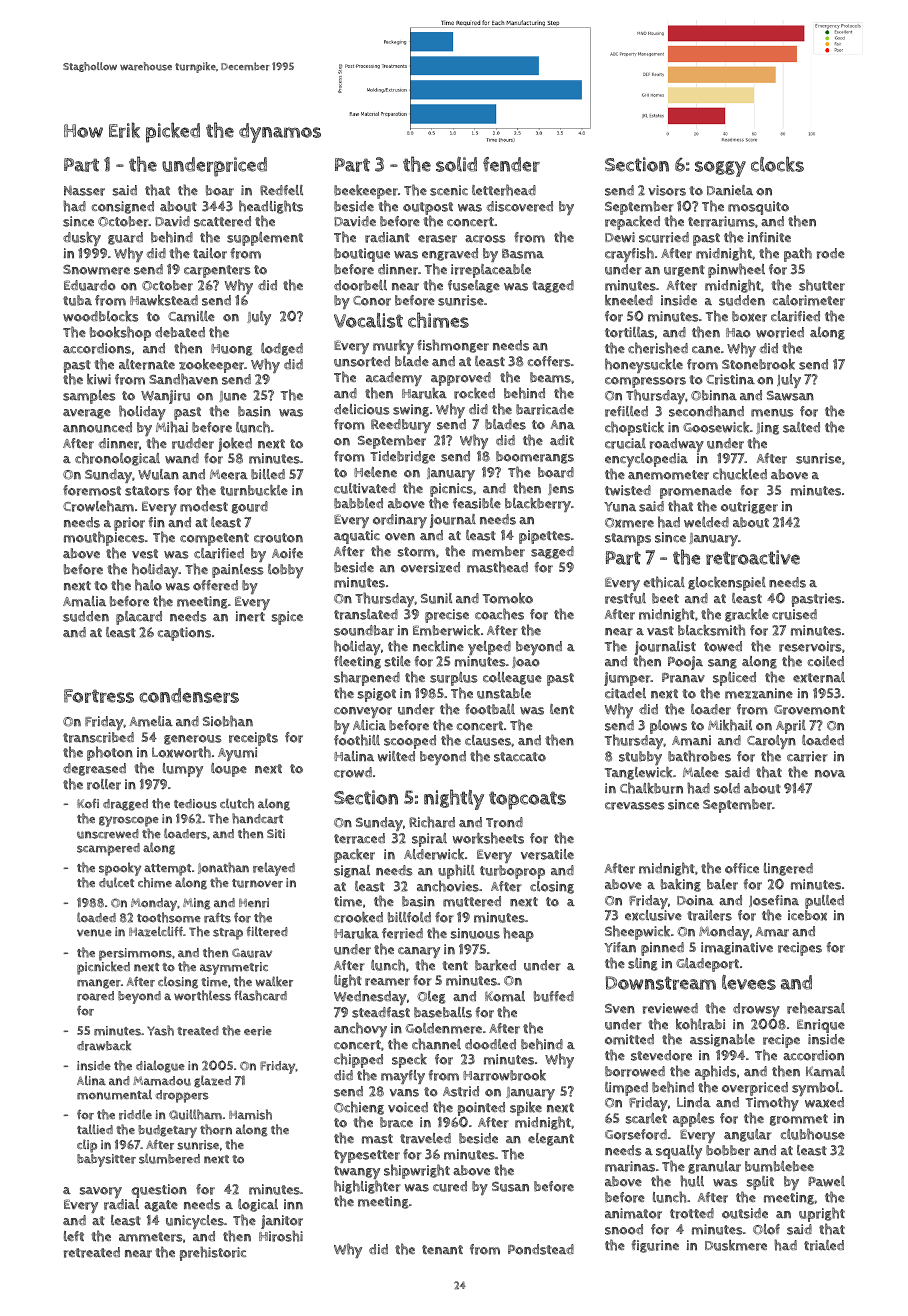 This screenshot has width=908, height=1316. Describe the element at coordinates (281, 190) in the screenshot. I see `Redfell` at that location.
